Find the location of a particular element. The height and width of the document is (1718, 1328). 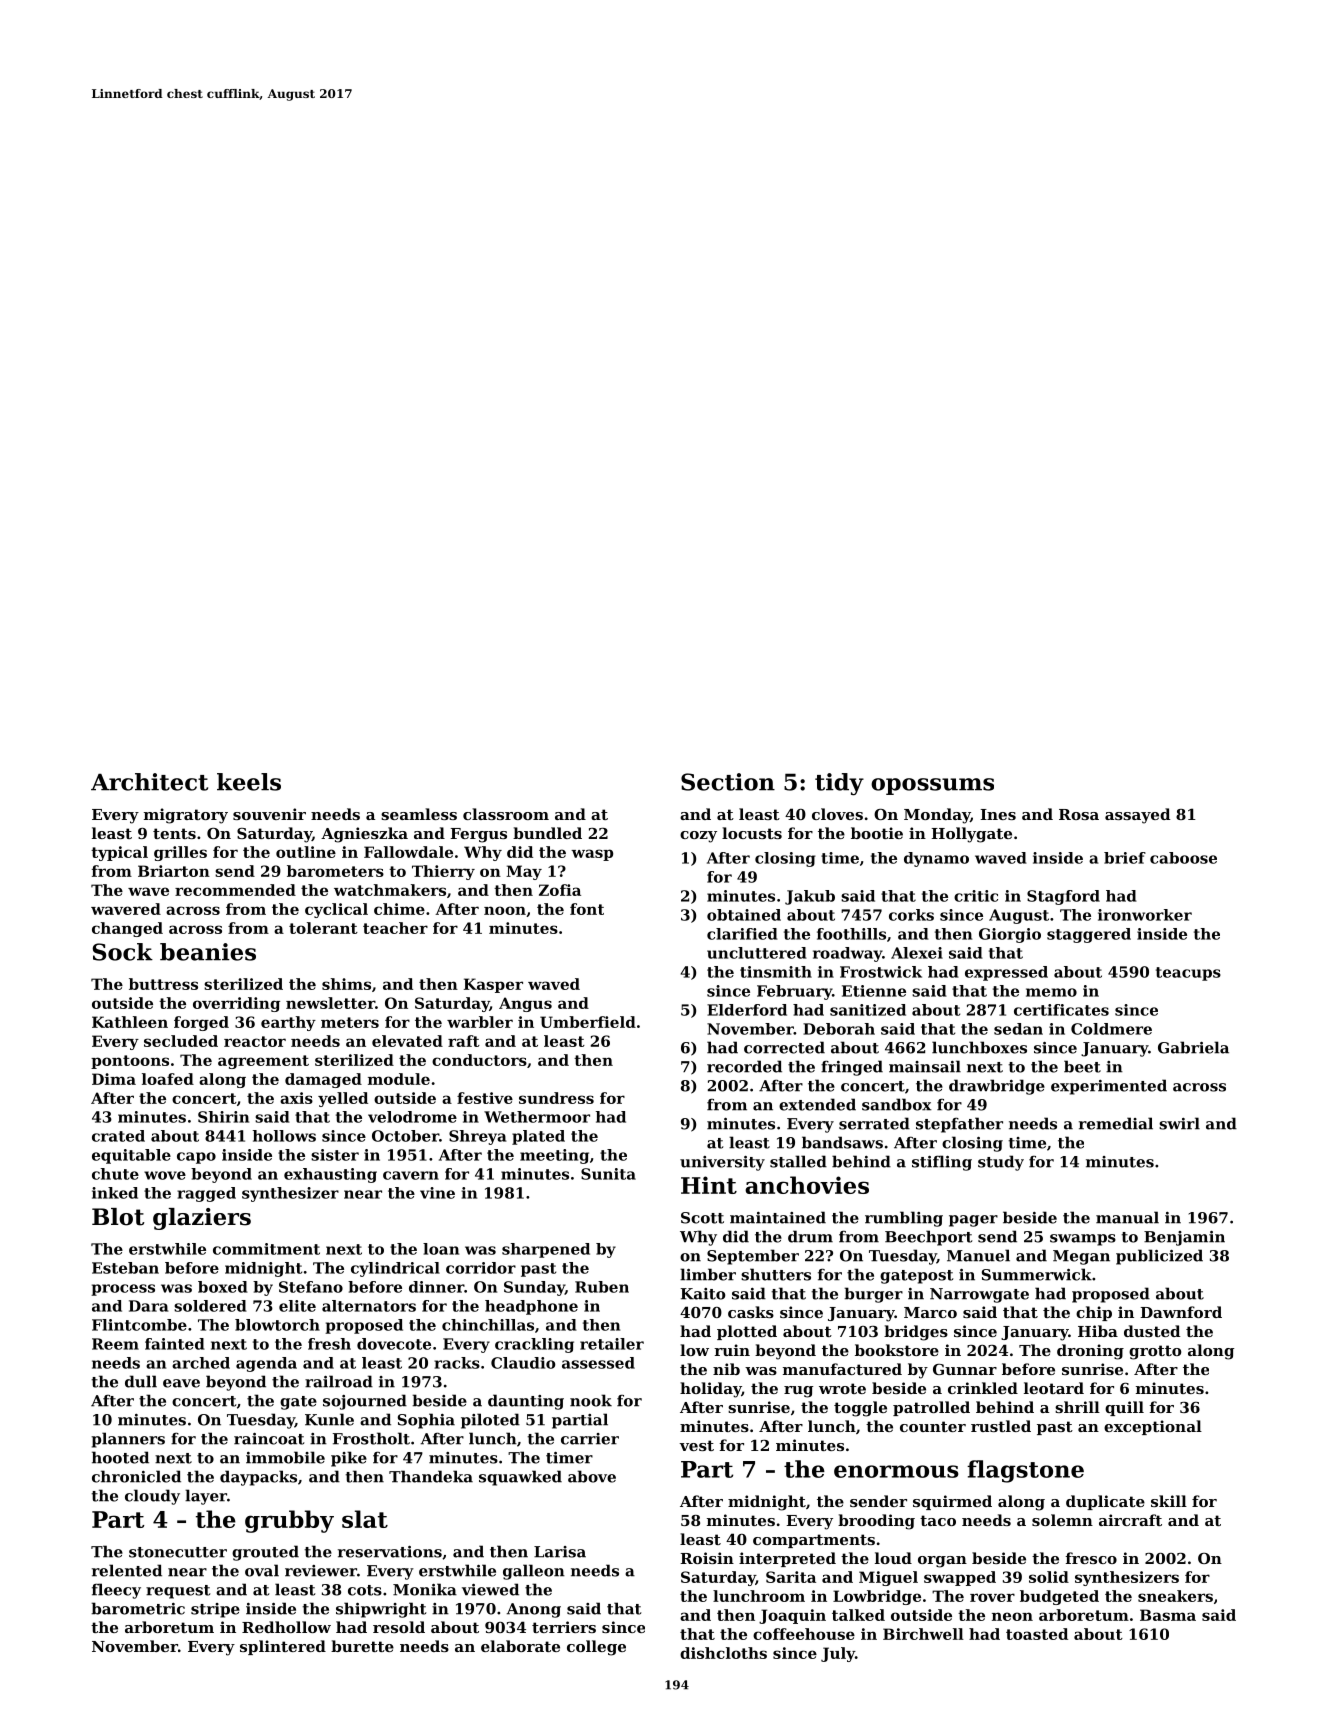

Architect is located at coordinates (149, 782).
